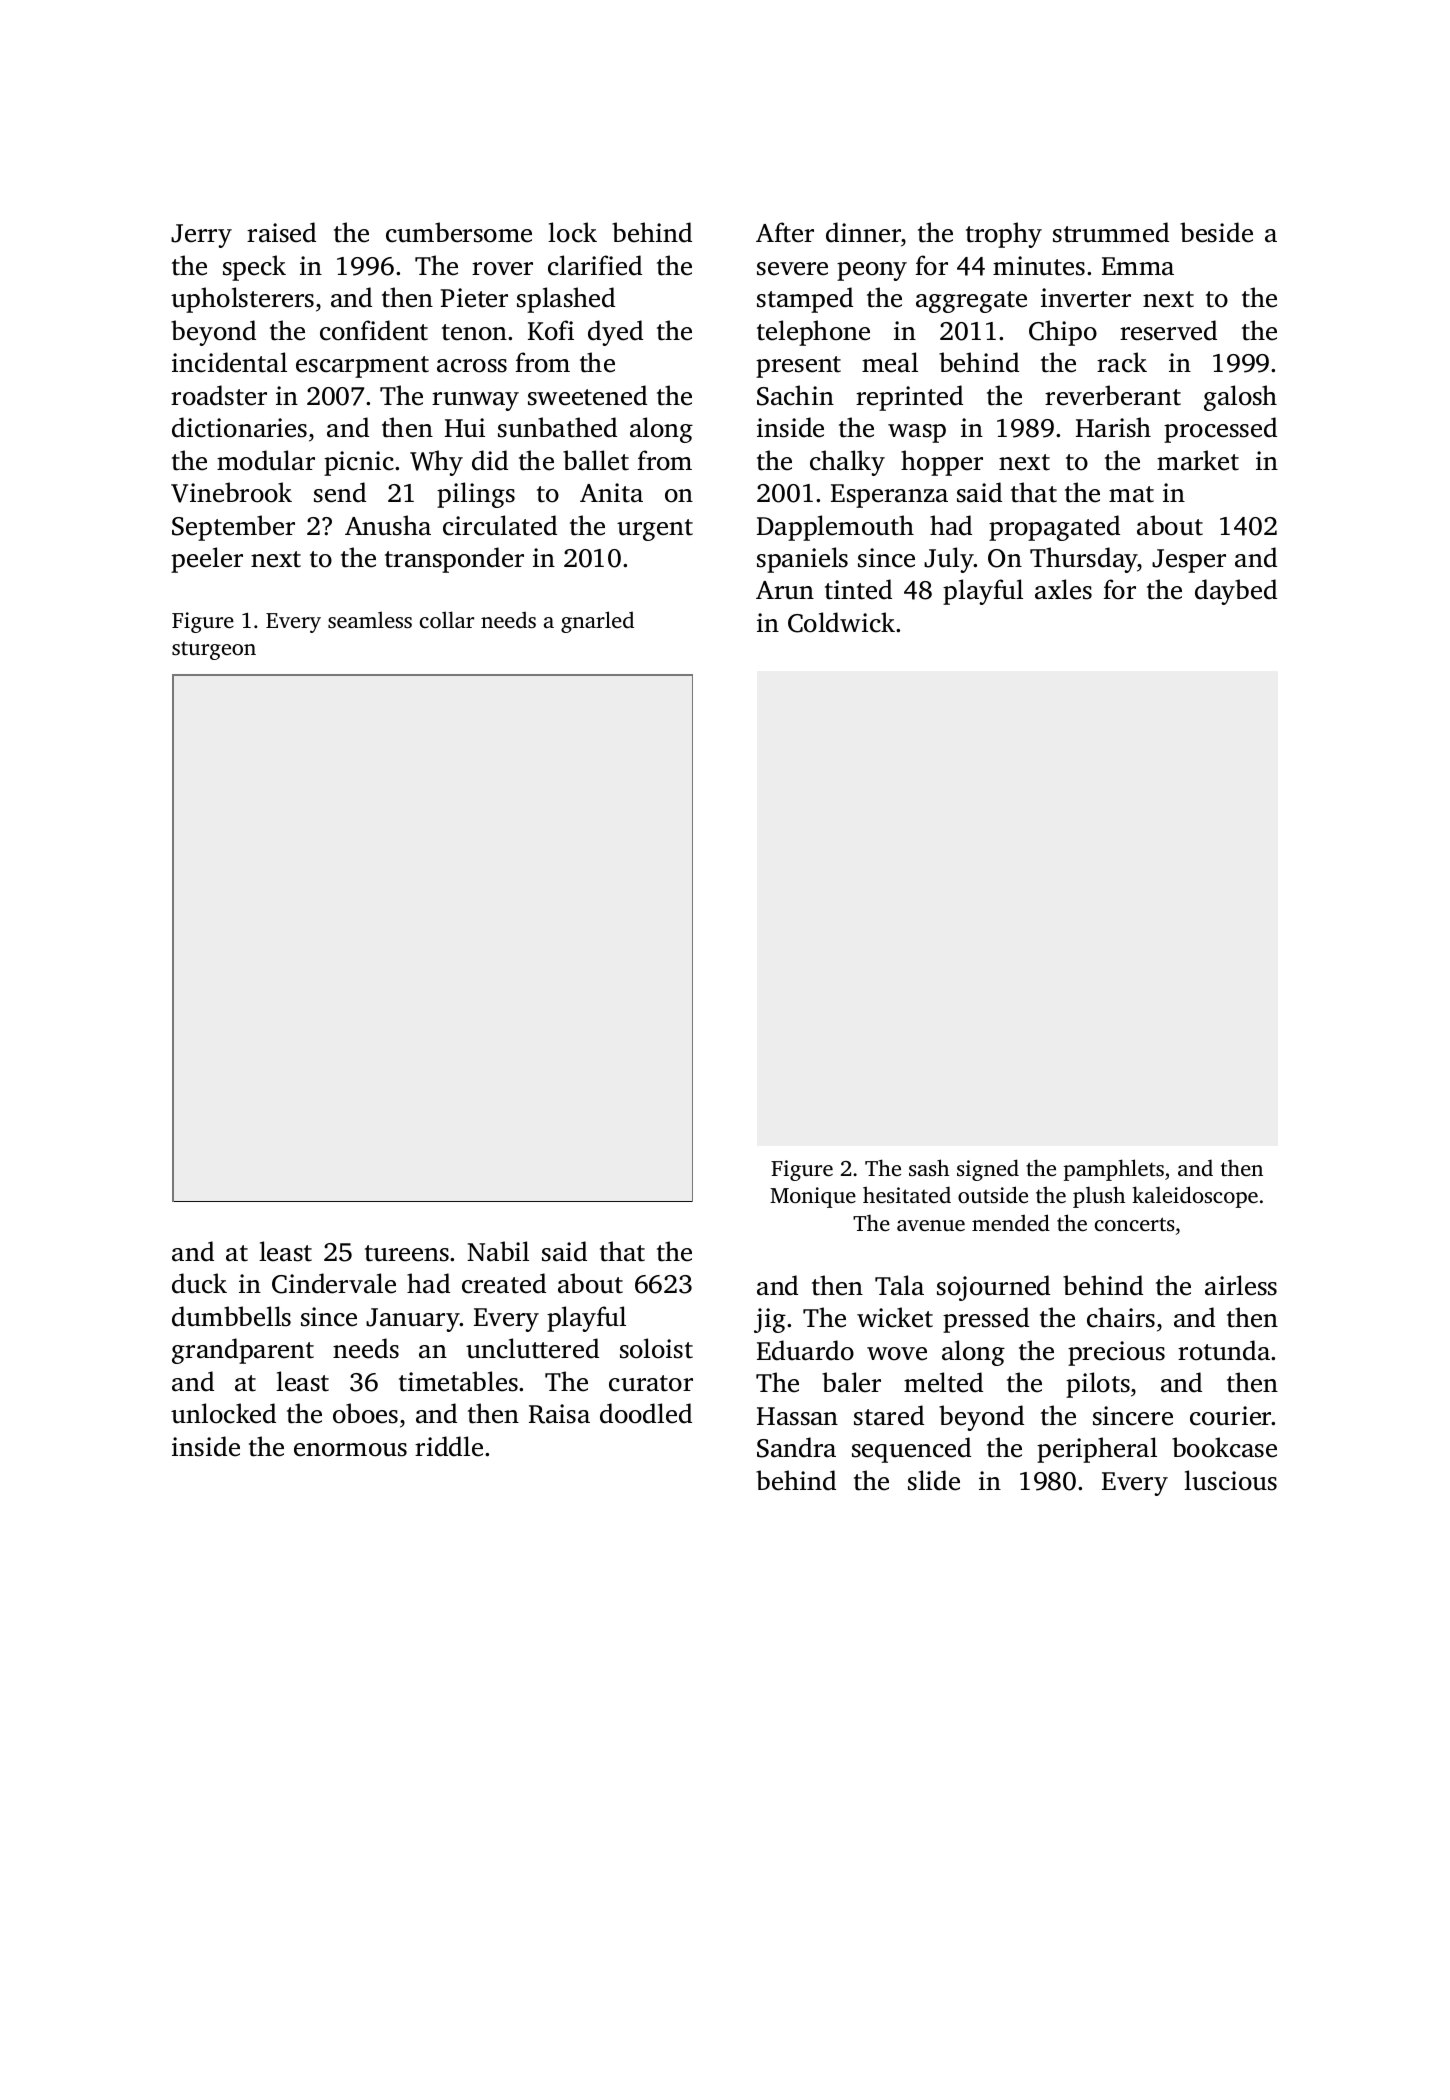  I want to click on sash, so click(929, 1167).
